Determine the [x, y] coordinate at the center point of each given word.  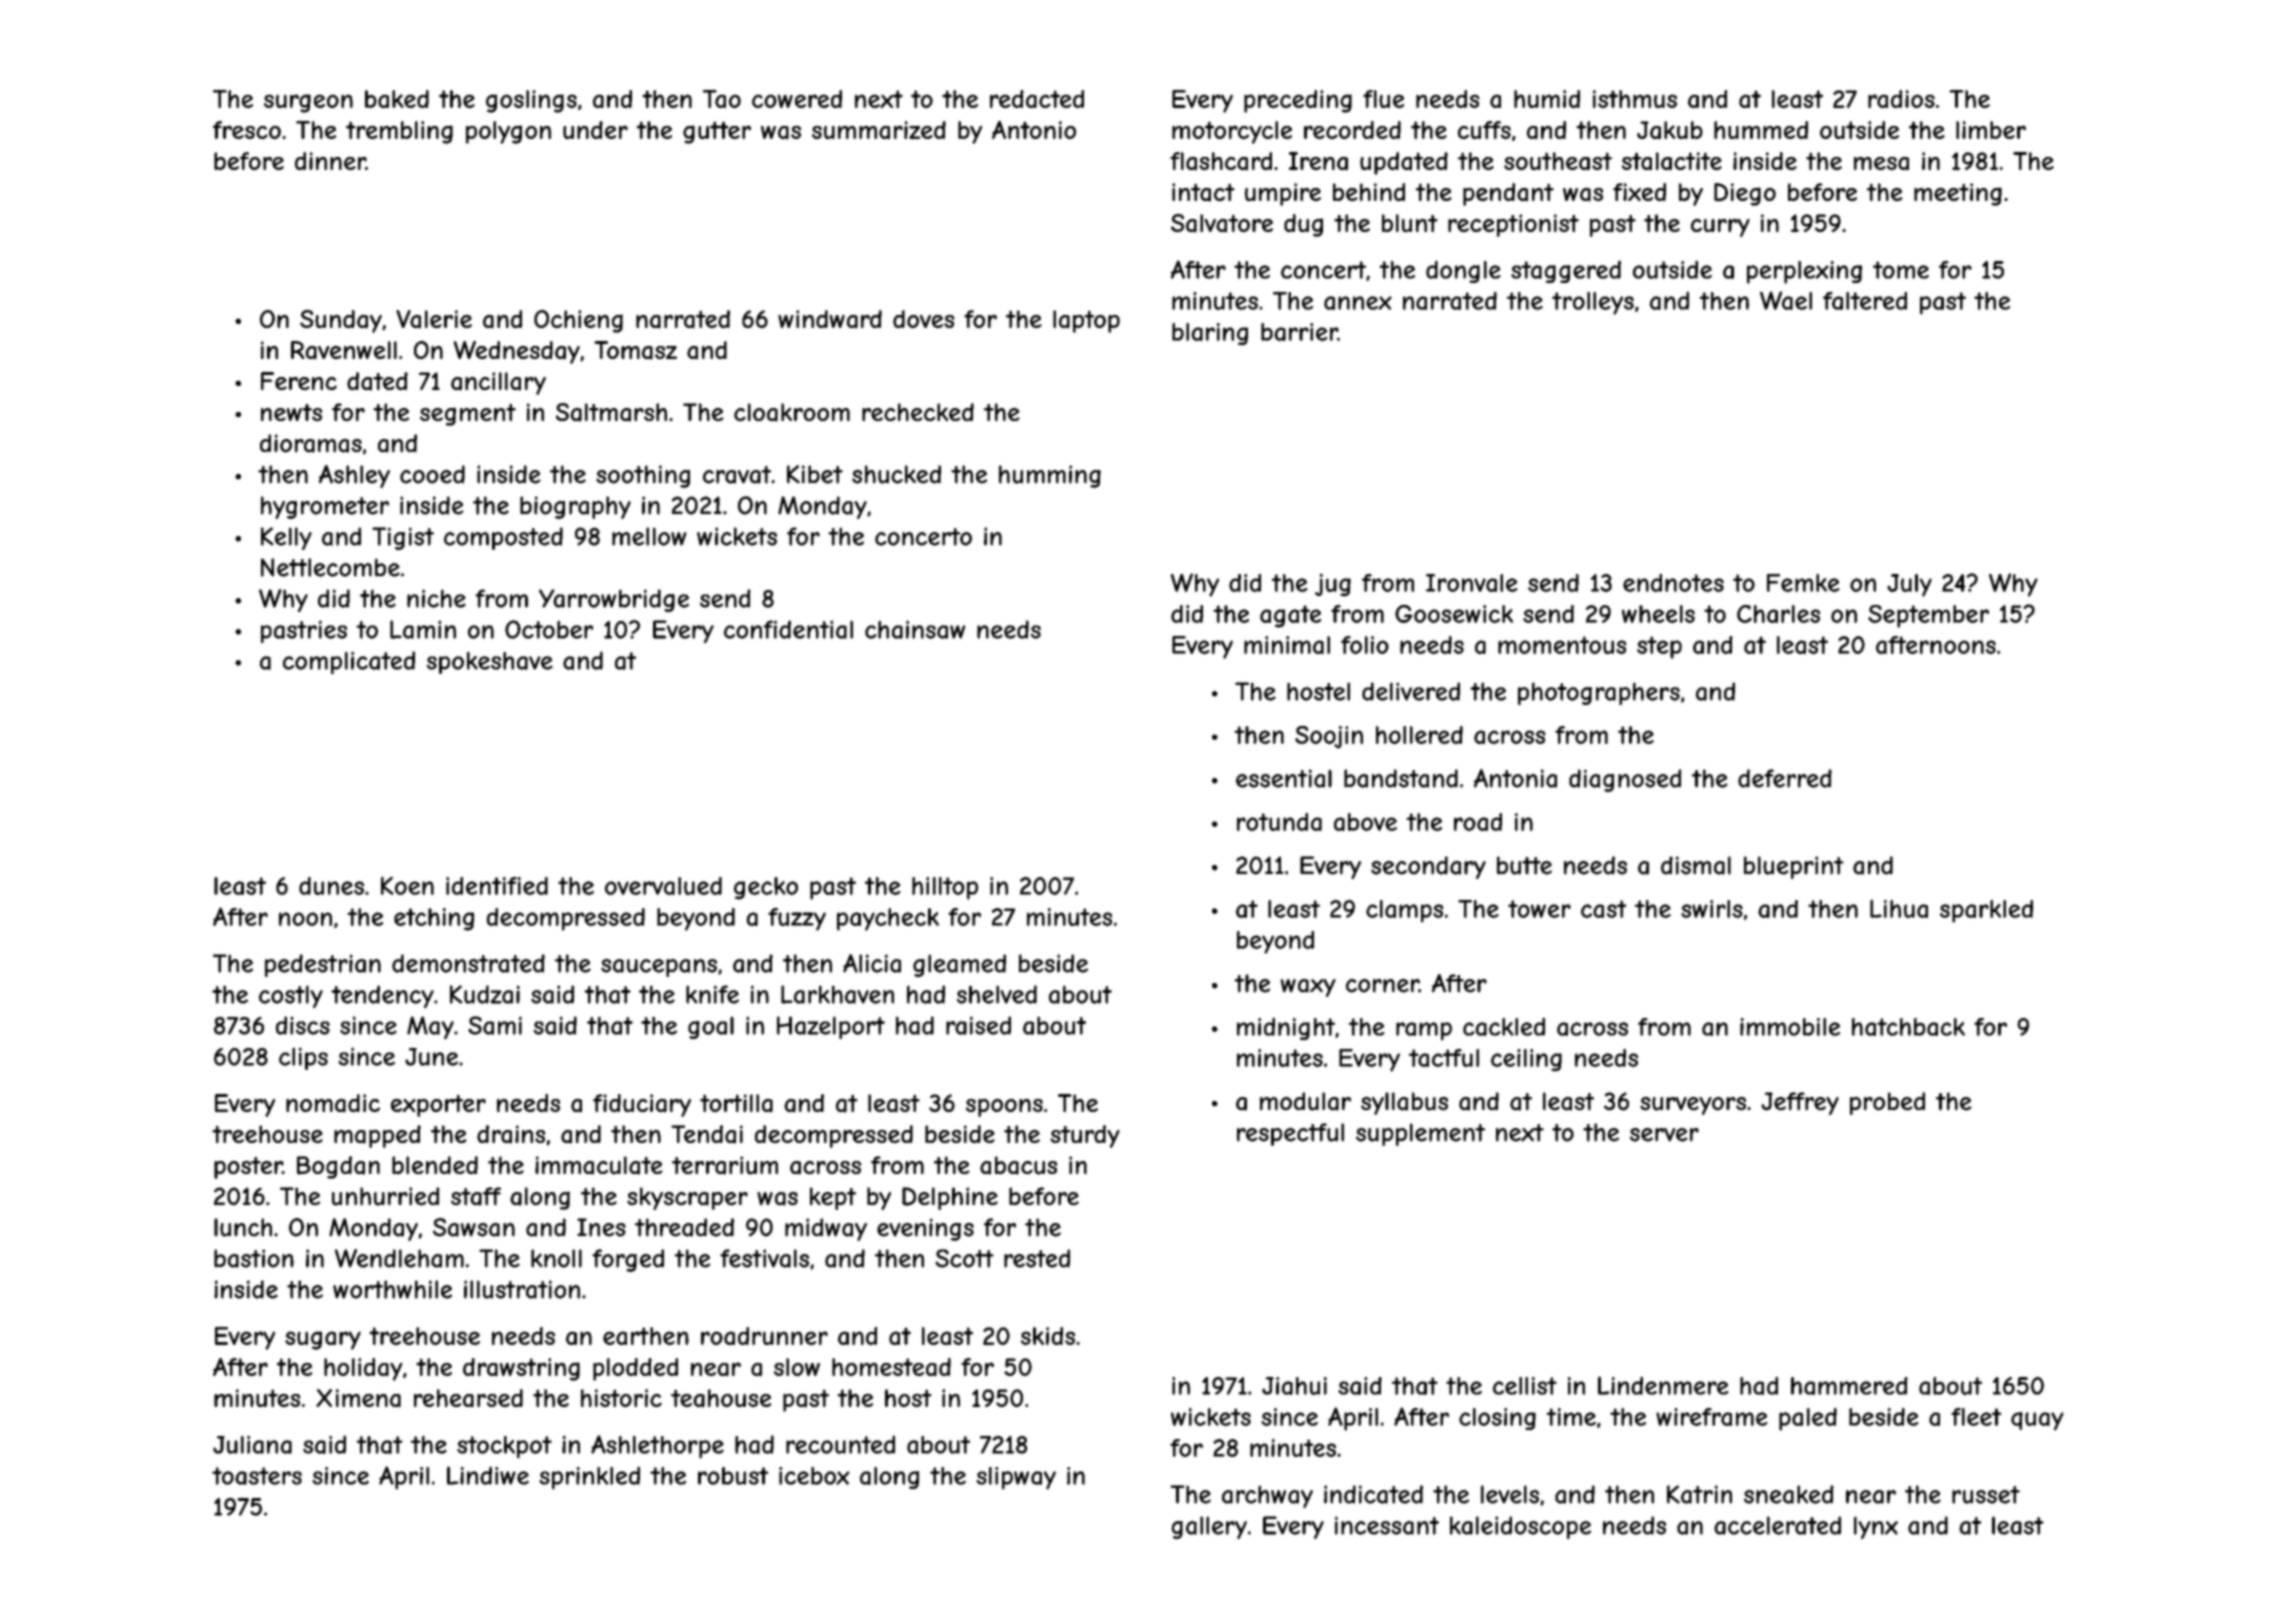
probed [1887, 1103]
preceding [1298, 101]
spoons [1004, 1108]
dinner [330, 161]
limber [1991, 130]
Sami [495, 1025]
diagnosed [1625, 780]
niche [436, 598]
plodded [635, 1369]
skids [1048, 1336]
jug [1333, 585]
